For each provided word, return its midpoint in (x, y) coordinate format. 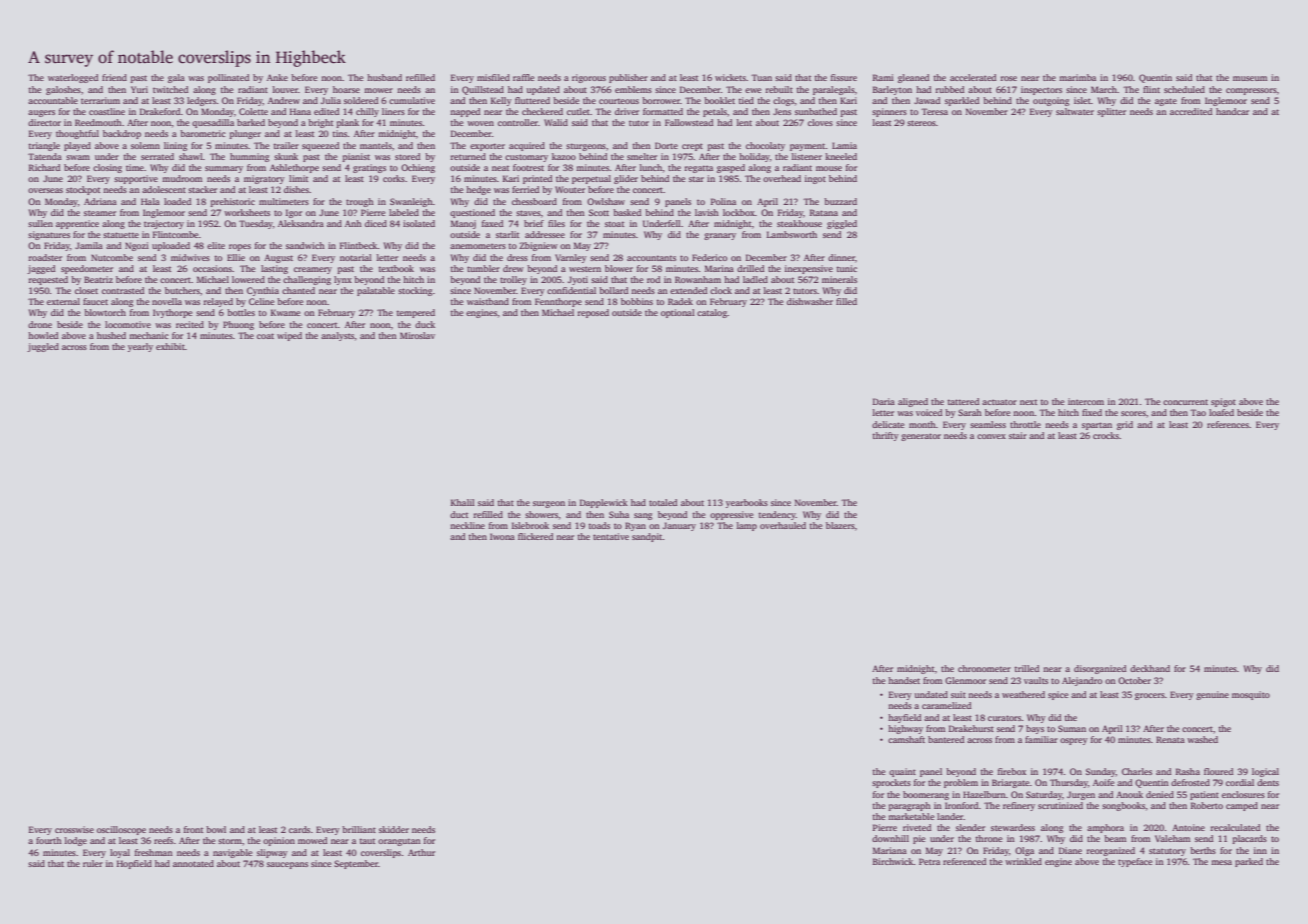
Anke (277, 77)
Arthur (421, 852)
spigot (1223, 402)
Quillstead (483, 90)
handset (904, 680)
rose (1009, 78)
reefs (163, 840)
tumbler (483, 268)
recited (190, 324)
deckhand (1150, 668)
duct (459, 514)
